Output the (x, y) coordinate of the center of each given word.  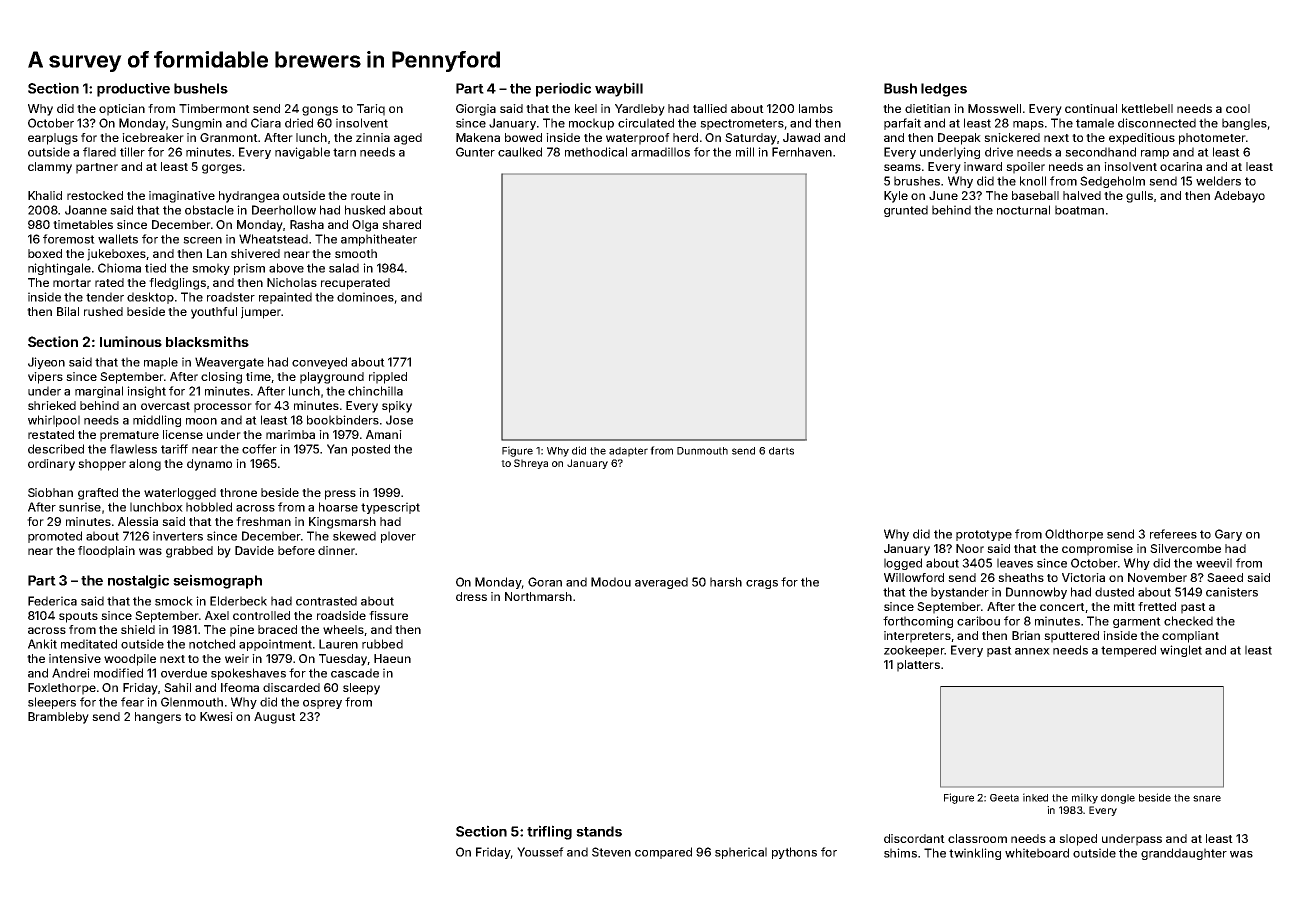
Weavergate (229, 363)
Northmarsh (538, 596)
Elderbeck (238, 601)
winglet (1181, 651)
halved (1082, 195)
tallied (710, 108)
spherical (741, 853)
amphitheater (379, 240)
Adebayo (1239, 197)
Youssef (540, 852)
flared (99, 152)
